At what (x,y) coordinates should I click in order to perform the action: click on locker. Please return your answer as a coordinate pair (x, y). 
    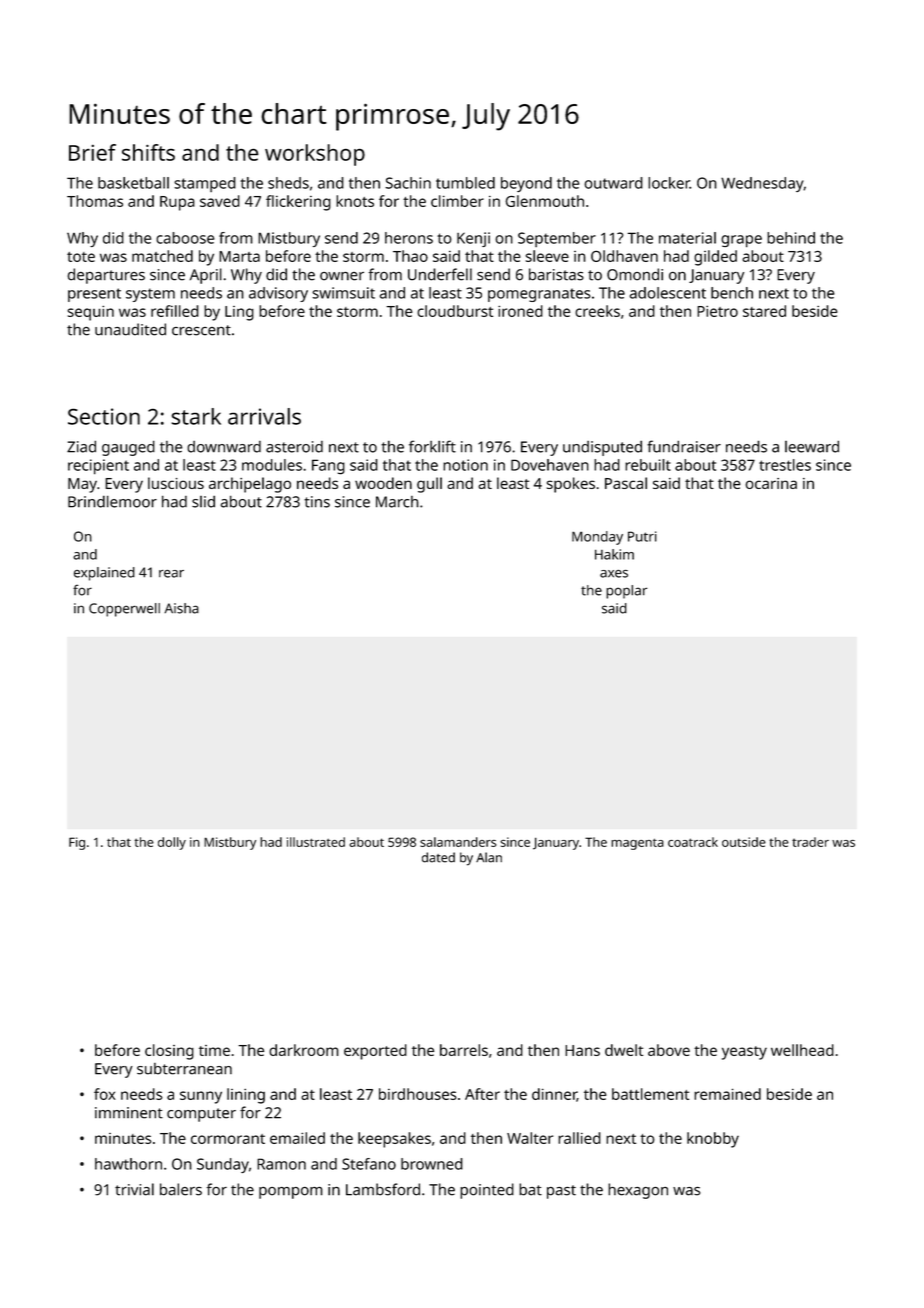
    Looking at the image, I should click on (669, 183).
